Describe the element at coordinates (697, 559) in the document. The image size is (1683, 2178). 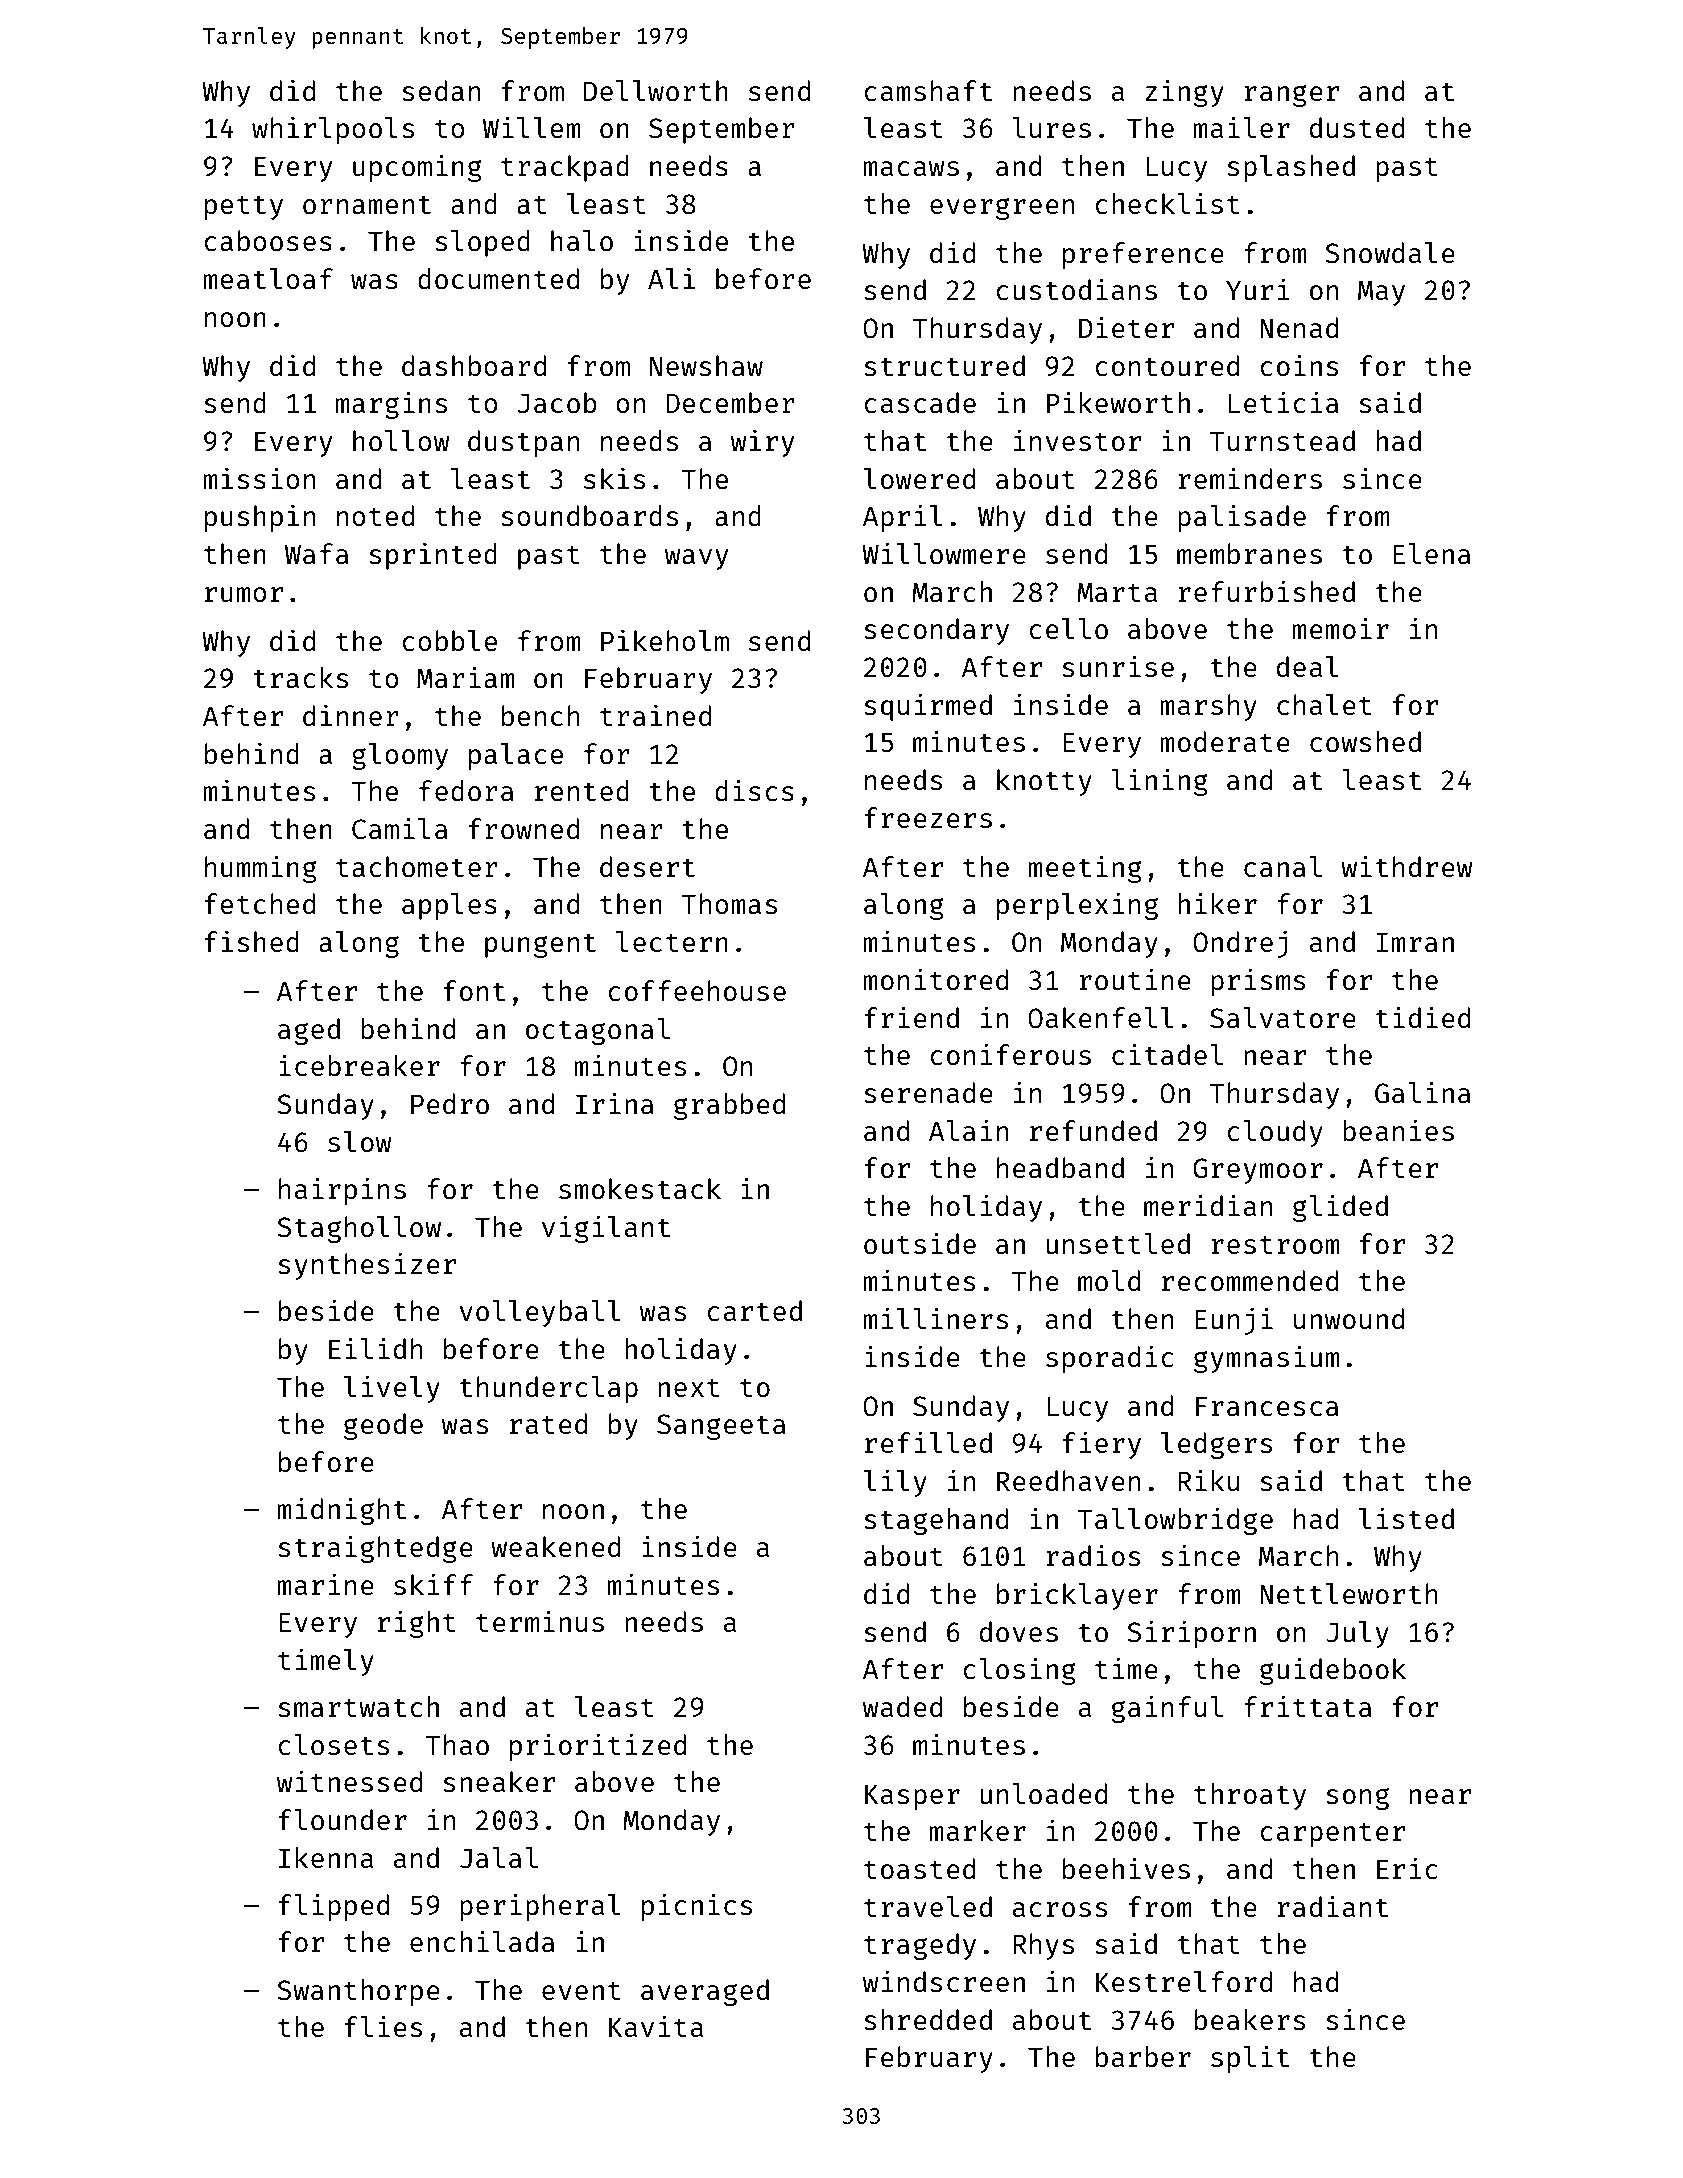
I see `wavy` at that location.
